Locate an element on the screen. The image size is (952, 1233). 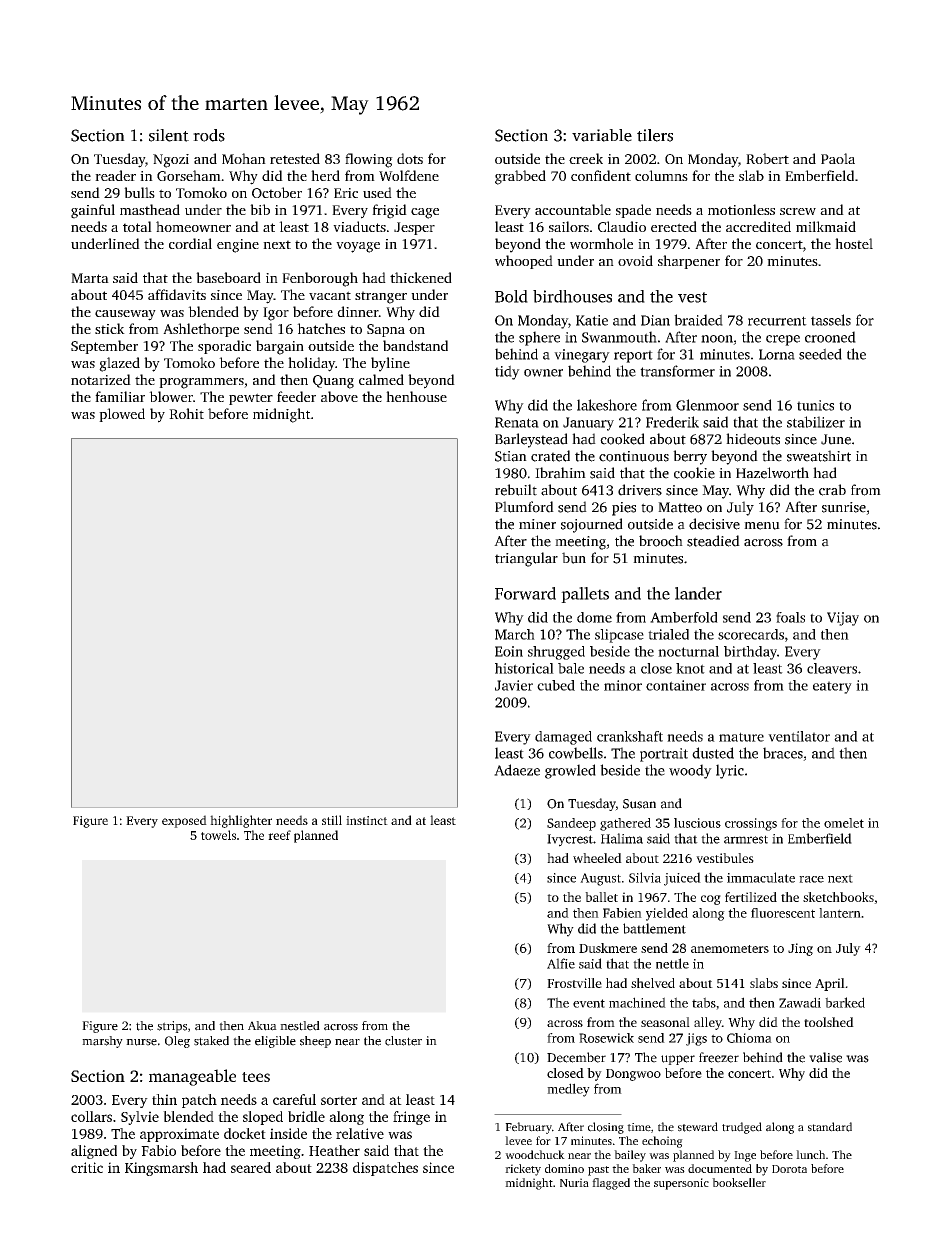
gainful is located at coordinates (93, 211).
